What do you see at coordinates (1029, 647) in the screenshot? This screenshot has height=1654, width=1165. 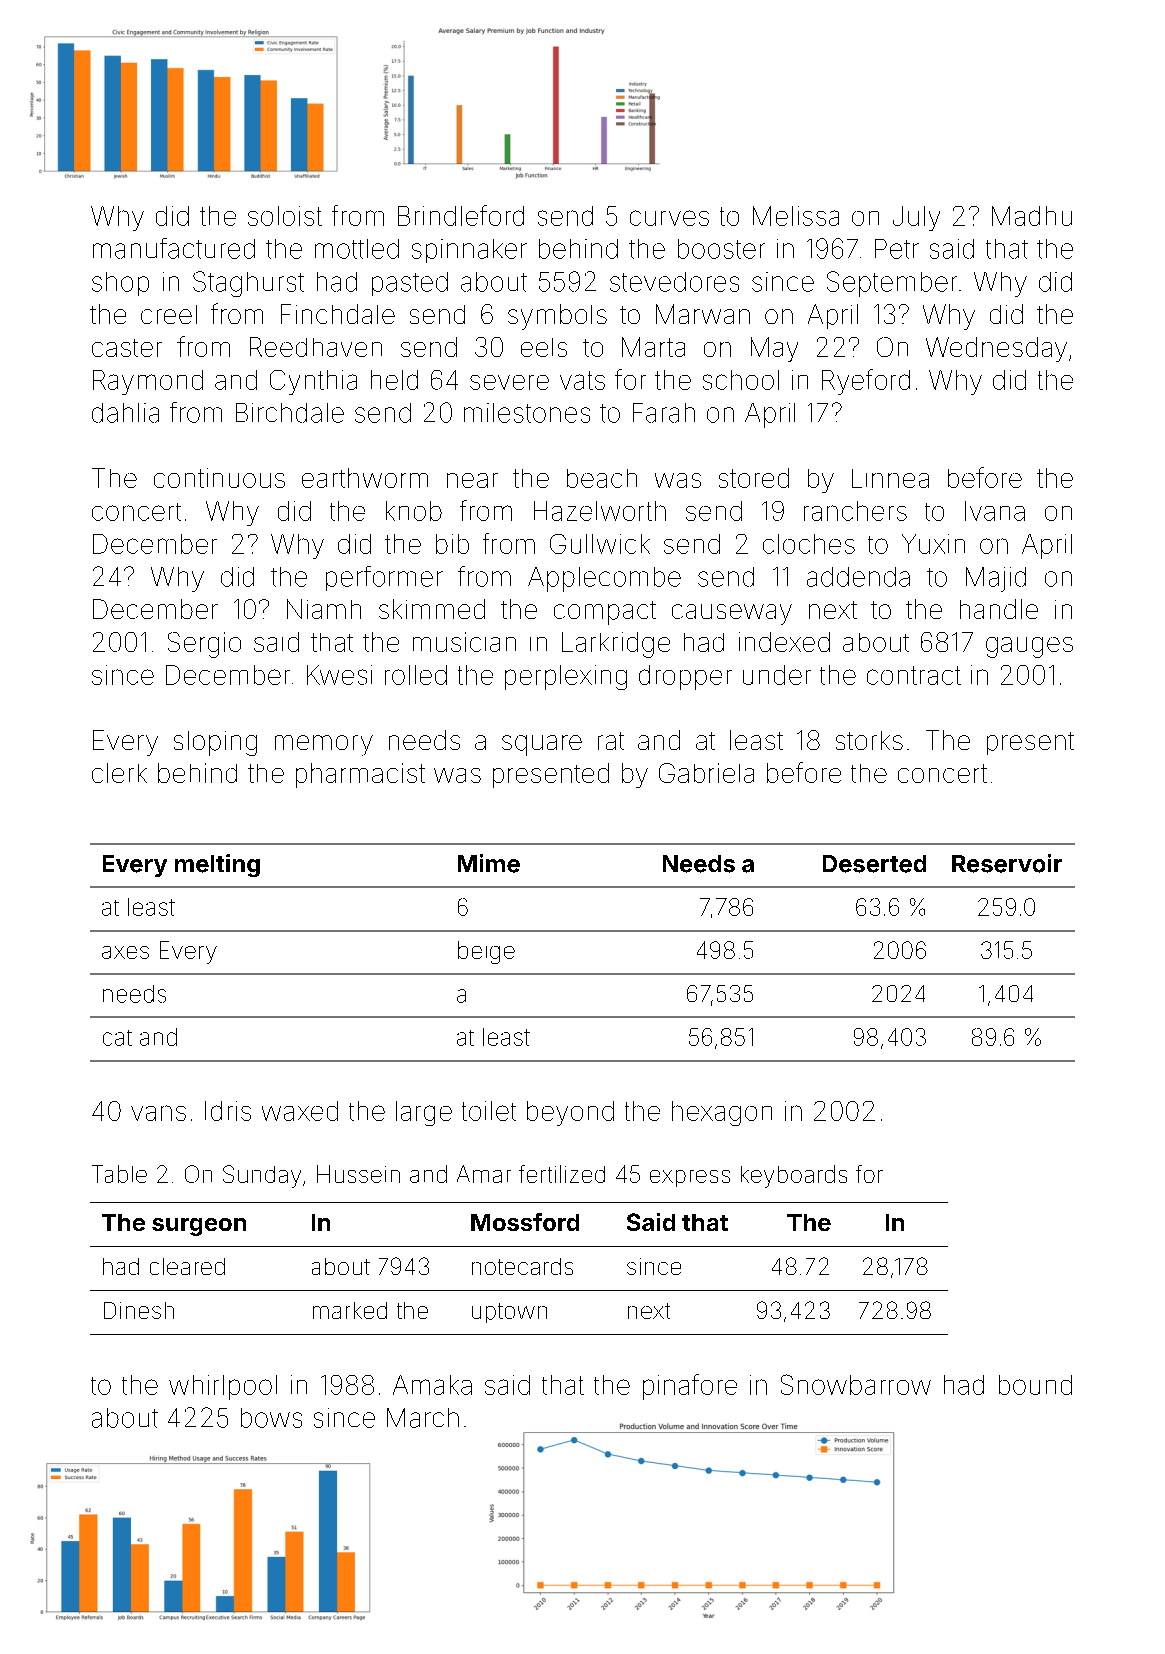 I see `gauges` at bounding box center [1029, 647].
